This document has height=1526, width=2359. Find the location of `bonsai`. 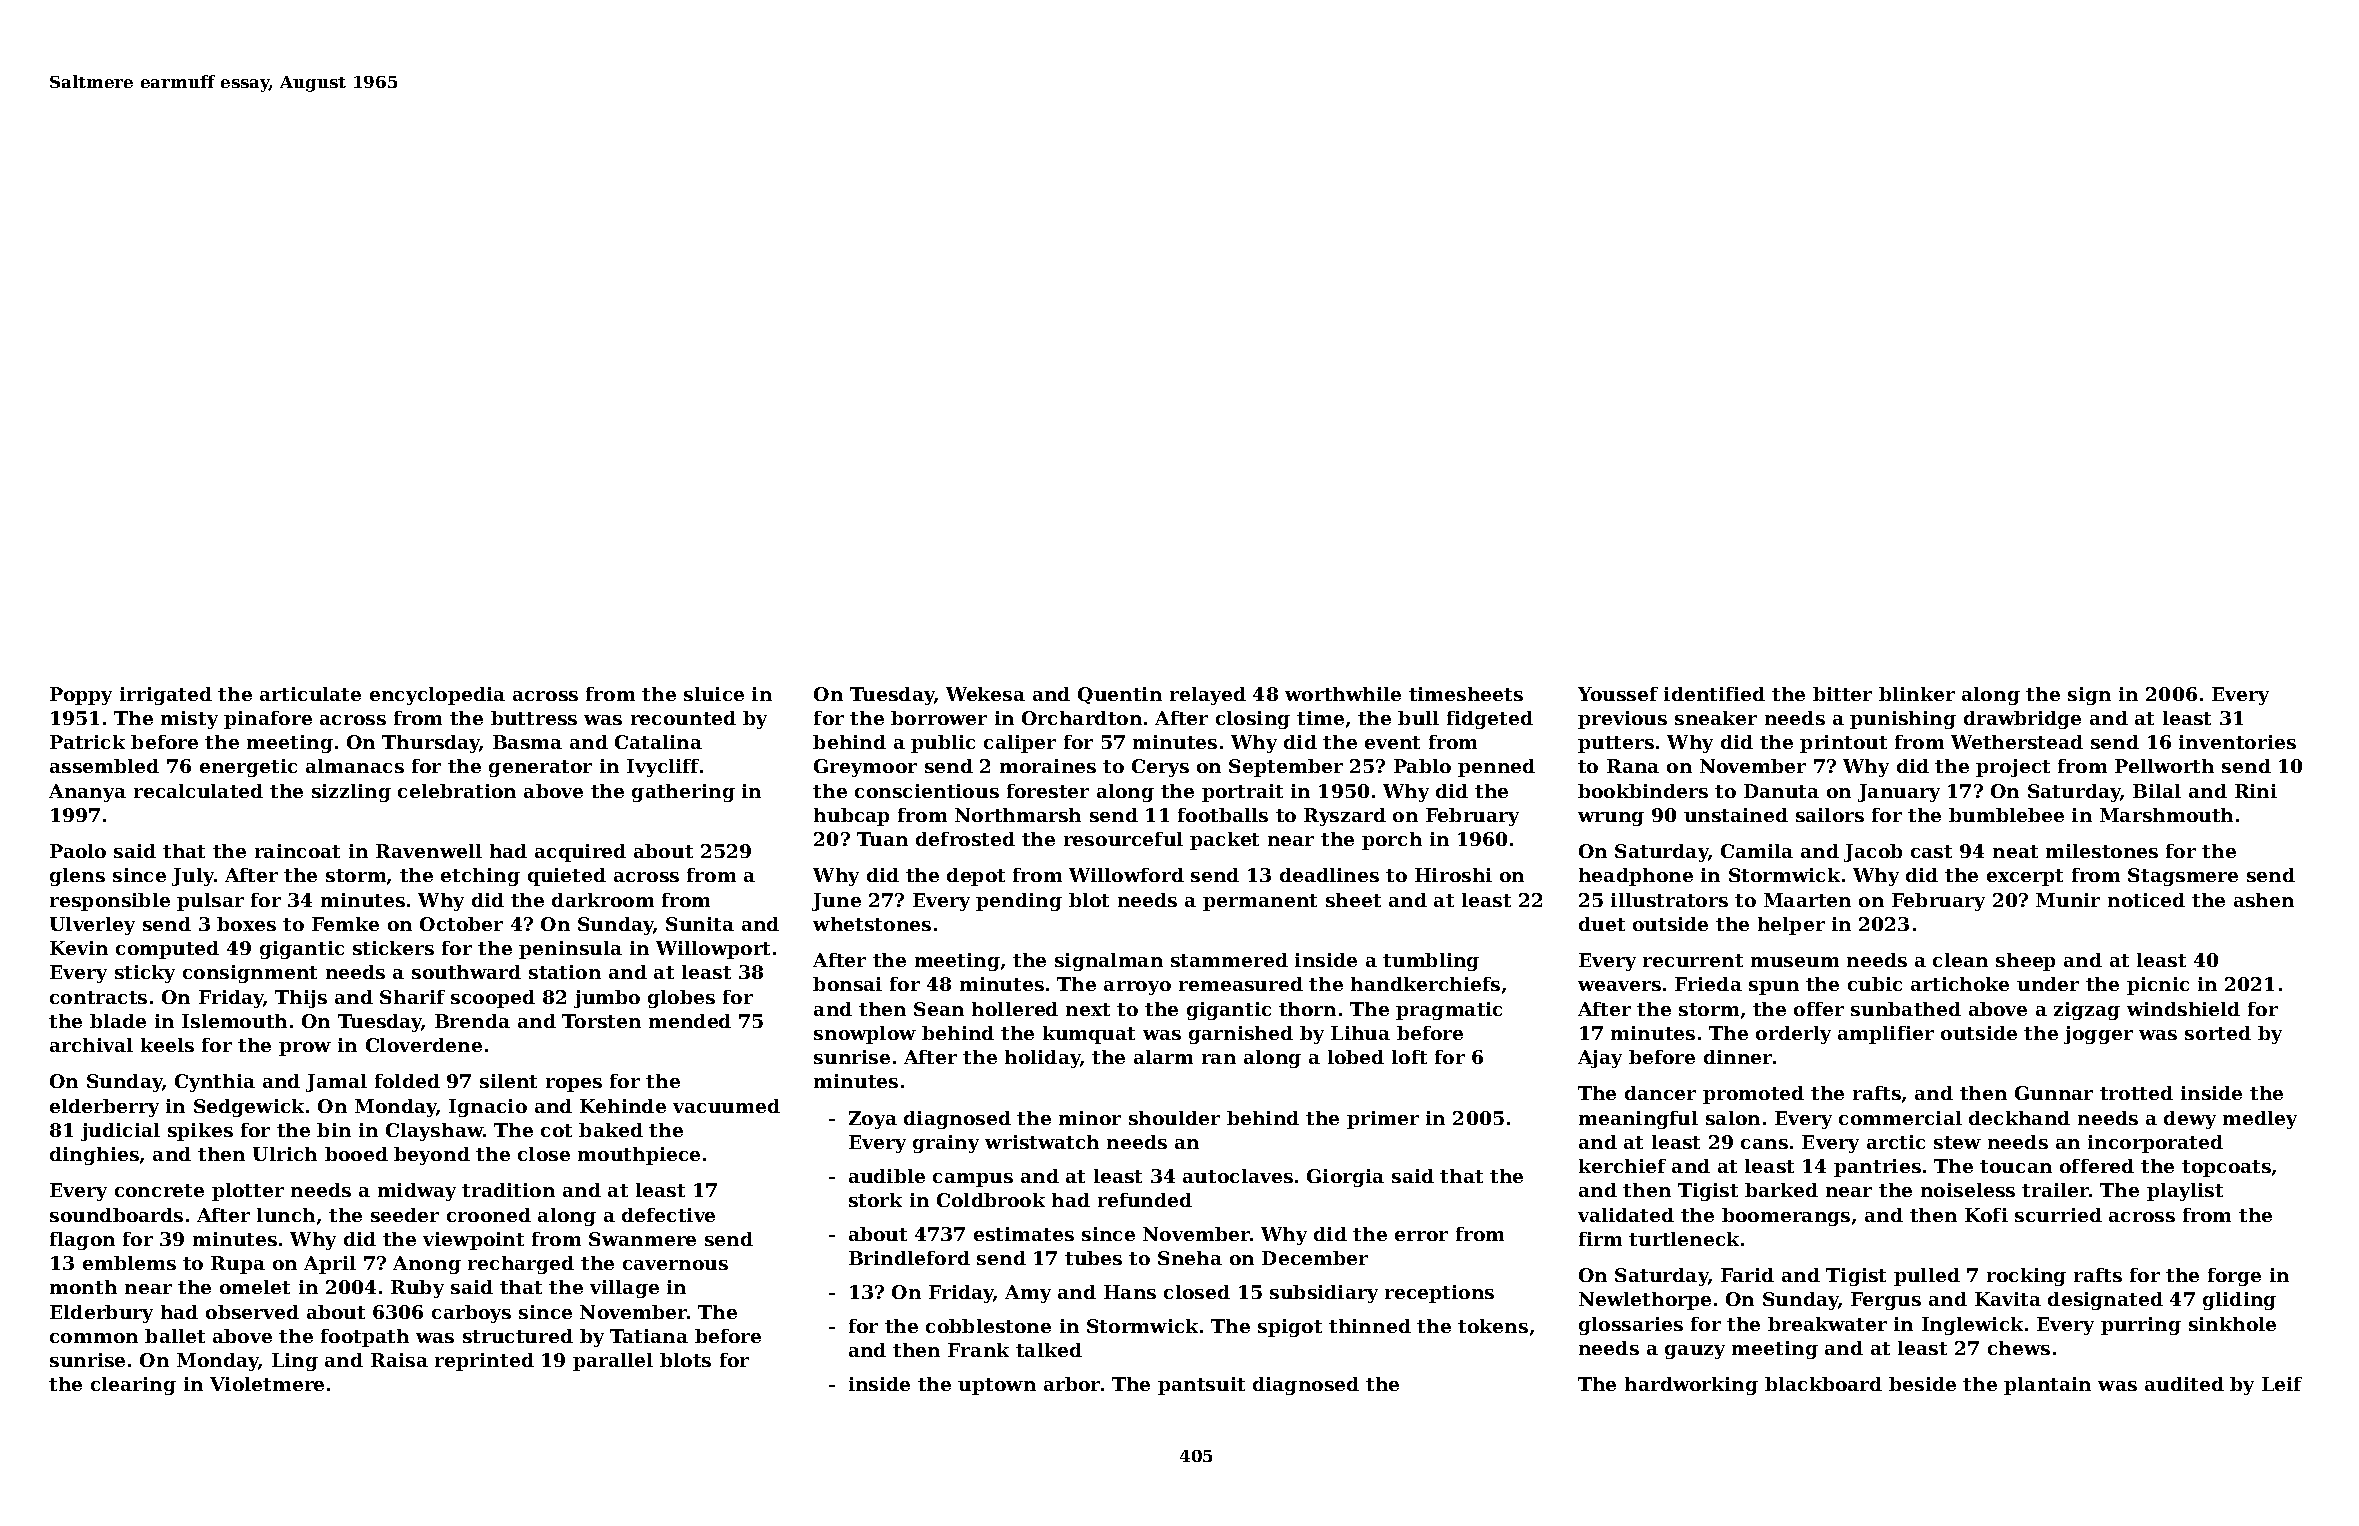

bonsai is located at coordinates (847, 984).
